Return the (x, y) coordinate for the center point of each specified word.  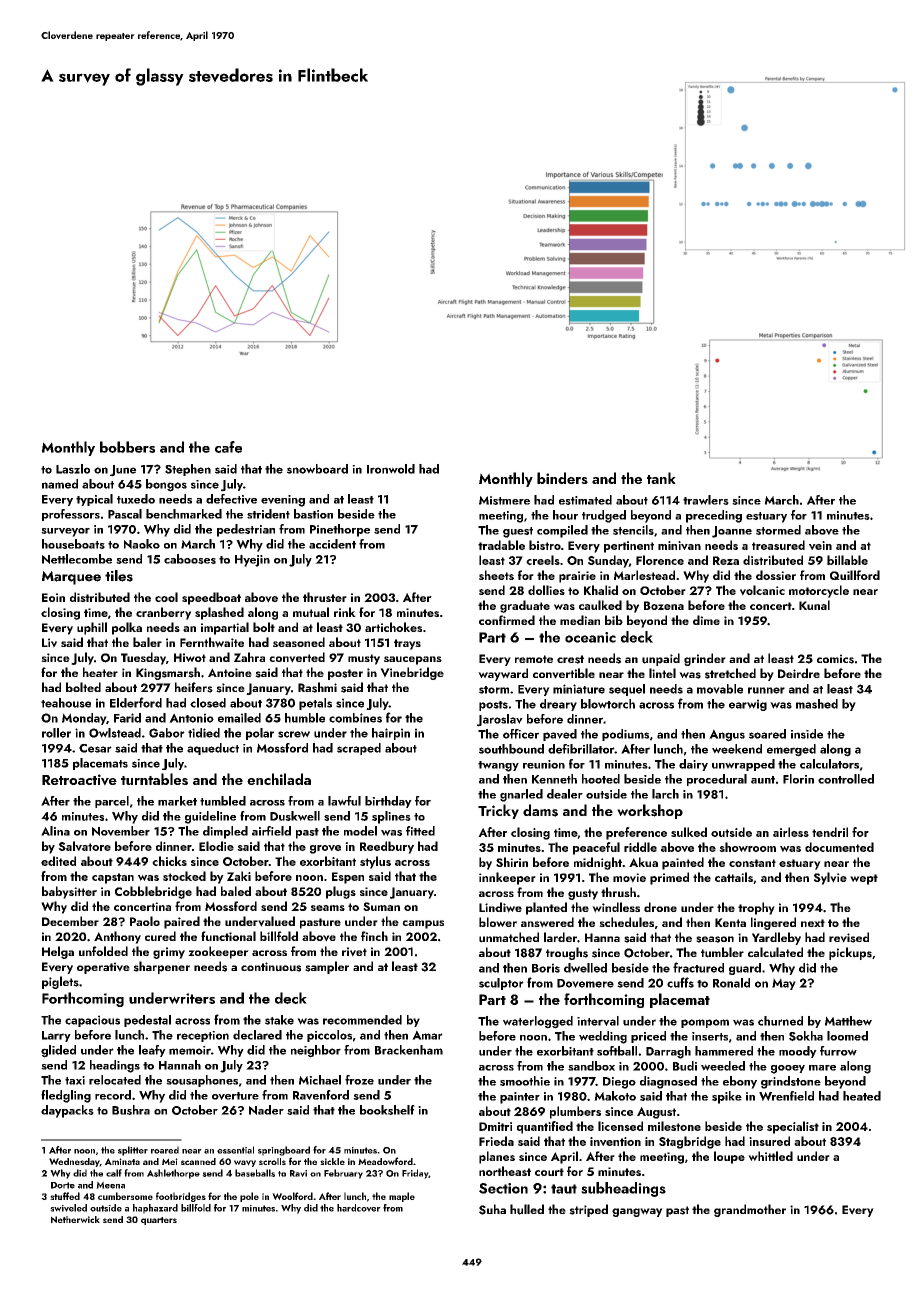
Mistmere (504, 500)
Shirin (512, 862)
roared (165, 1150)
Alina (55, 831)
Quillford (855, 575)
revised (849, 937)
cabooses (190, 559)
